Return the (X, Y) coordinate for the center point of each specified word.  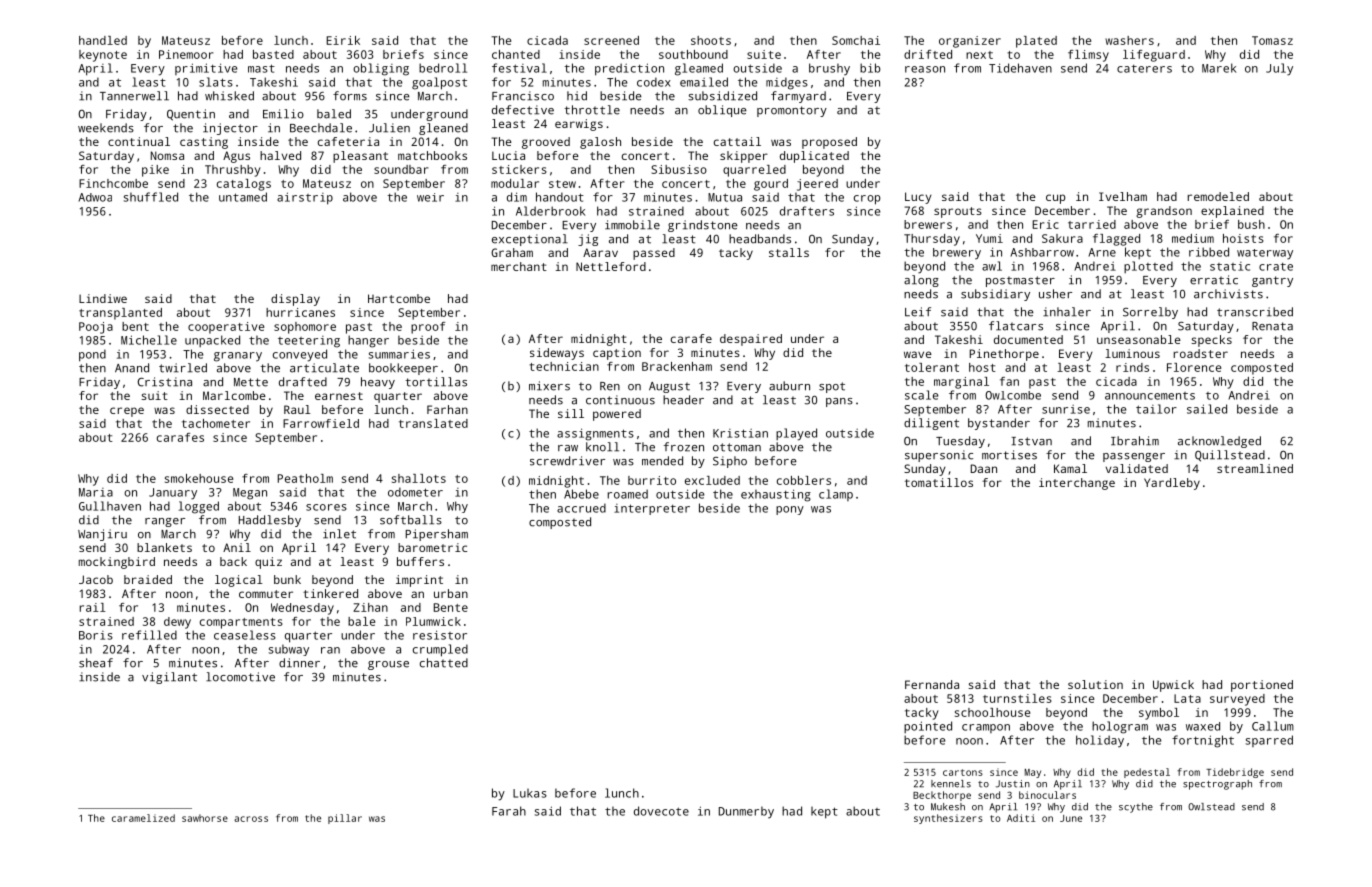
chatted (444, 663)
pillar (345, 819)
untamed (243, 197)
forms (350, 96)
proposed (829, 143)
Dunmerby (746, 812)
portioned (1262, 686)
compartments (241, 623)
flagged (1116, 240)
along (921, 281)
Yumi (989, 238)
